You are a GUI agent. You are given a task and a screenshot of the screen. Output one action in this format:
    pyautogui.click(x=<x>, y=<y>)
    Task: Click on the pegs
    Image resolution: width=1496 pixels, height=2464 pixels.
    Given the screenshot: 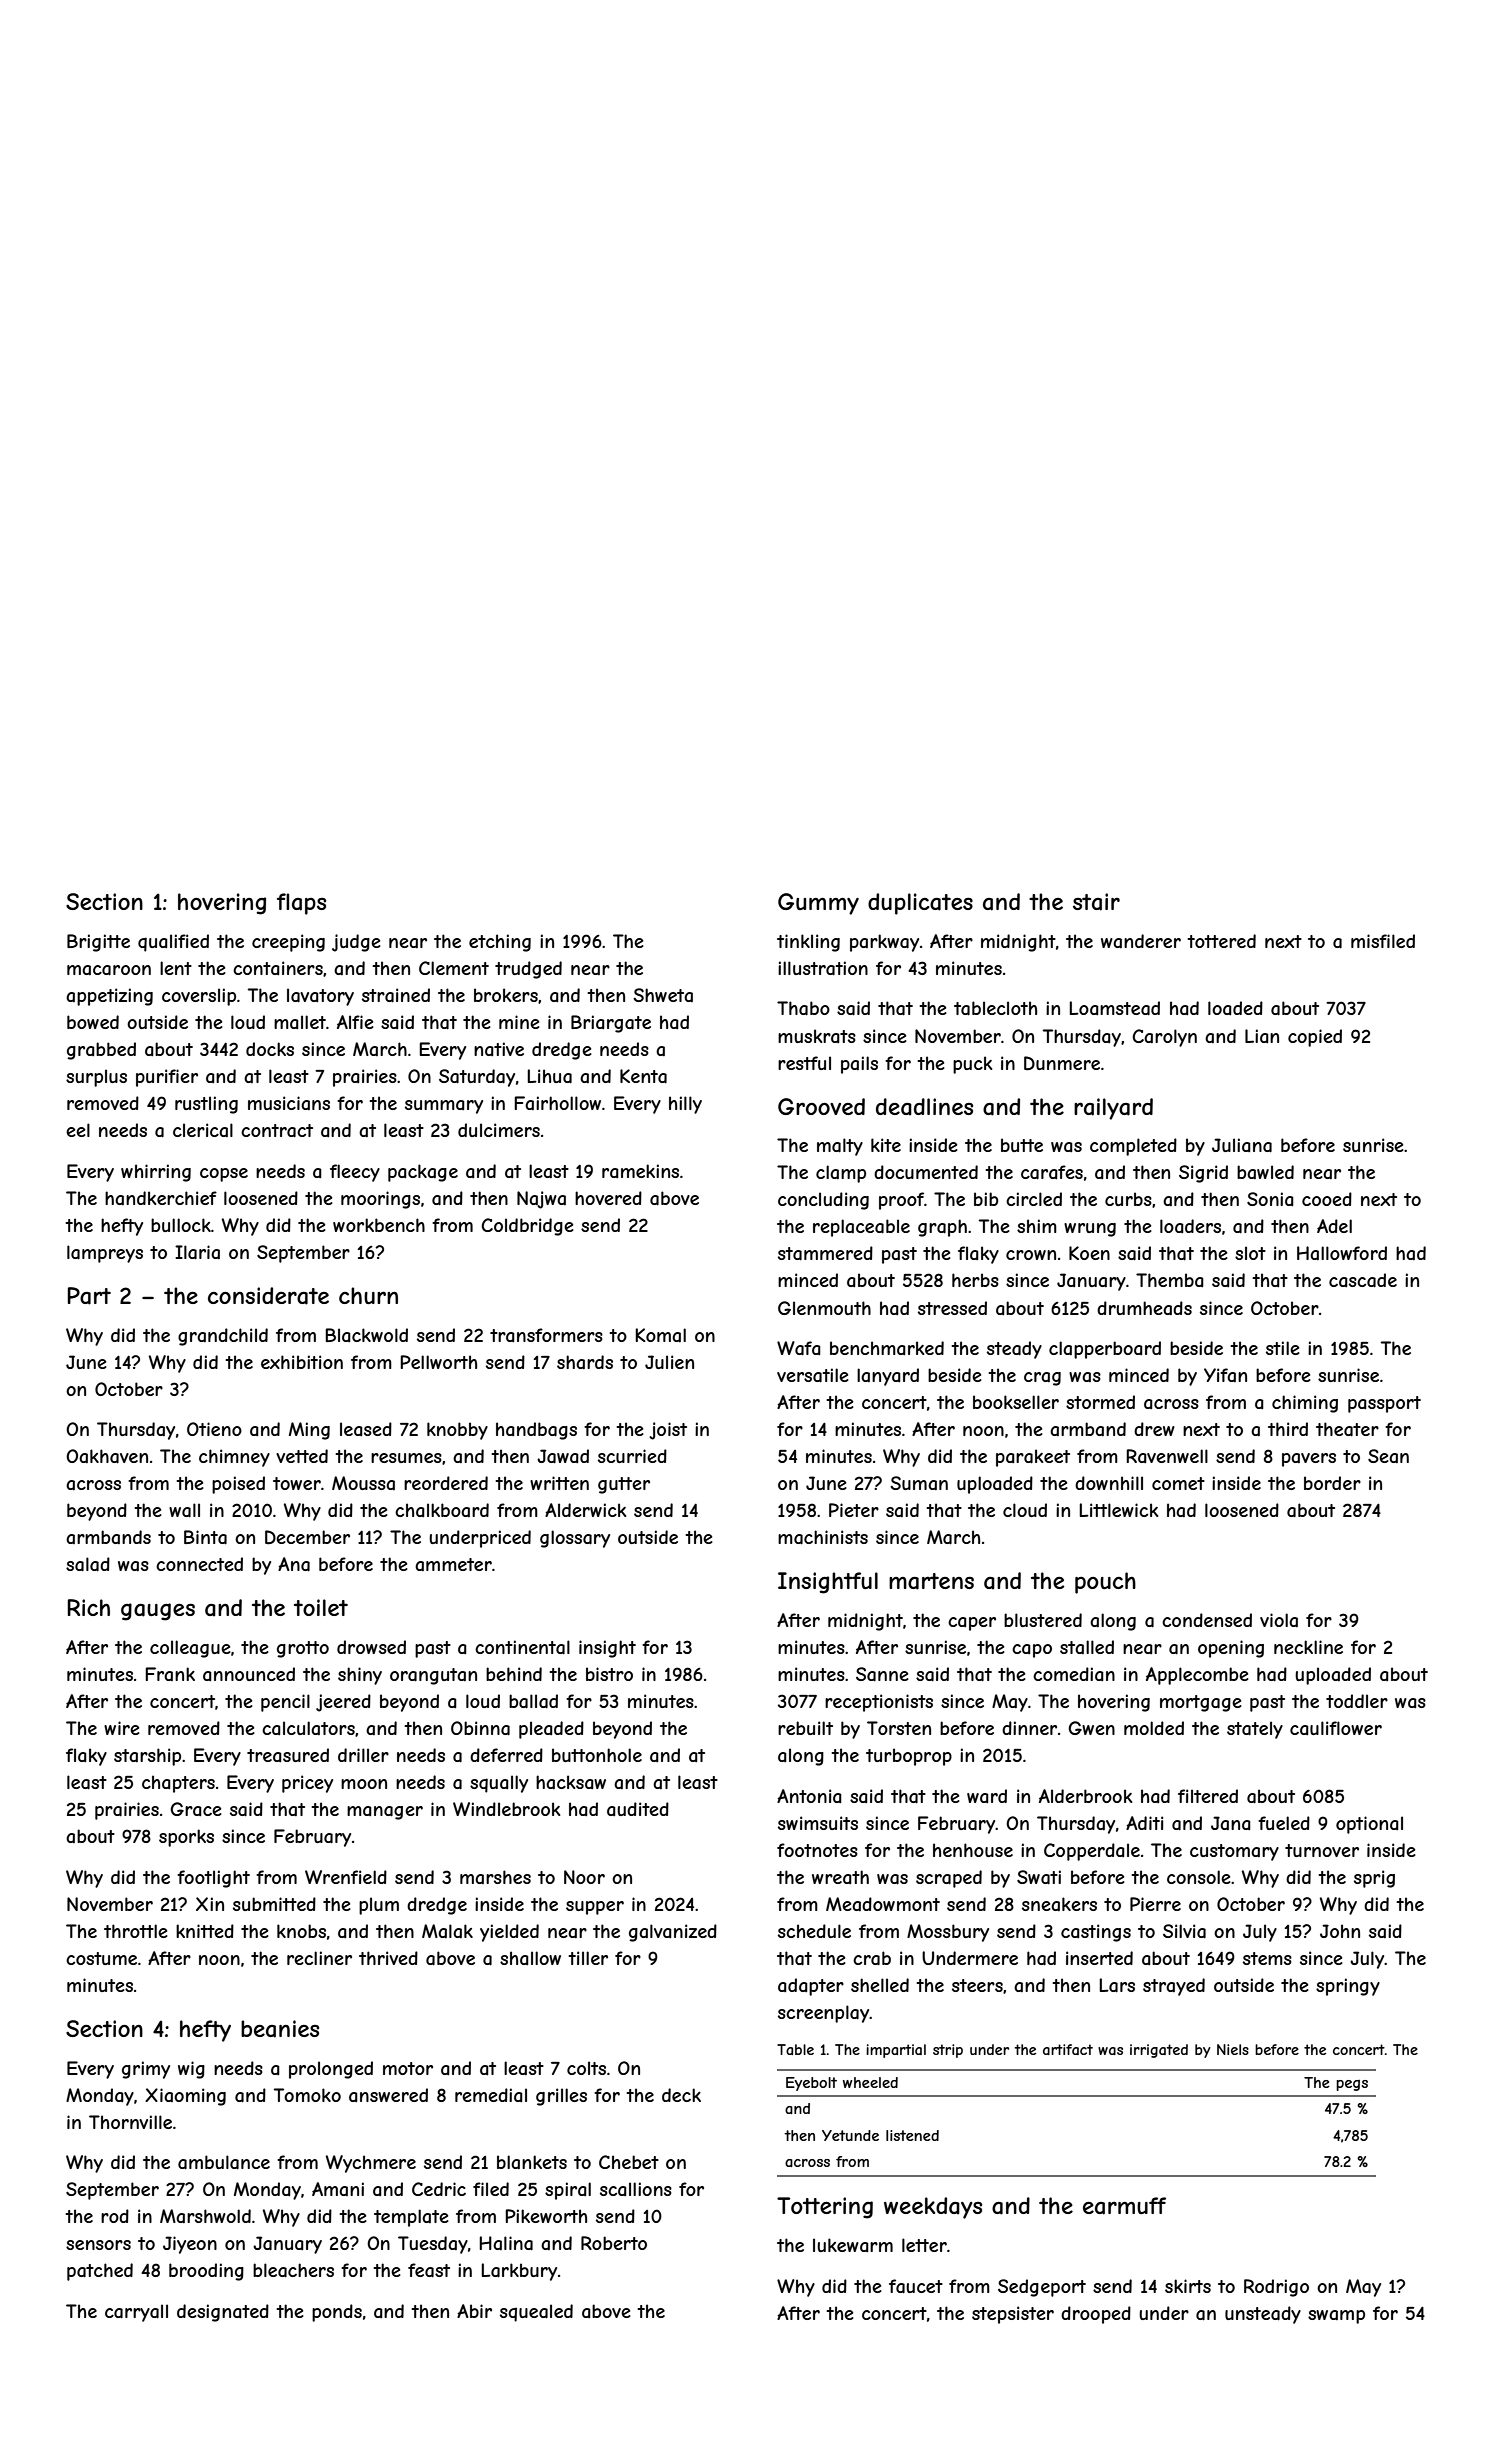 What is the action you would take?
    pyautogui.click(x=1352, y=2085)
